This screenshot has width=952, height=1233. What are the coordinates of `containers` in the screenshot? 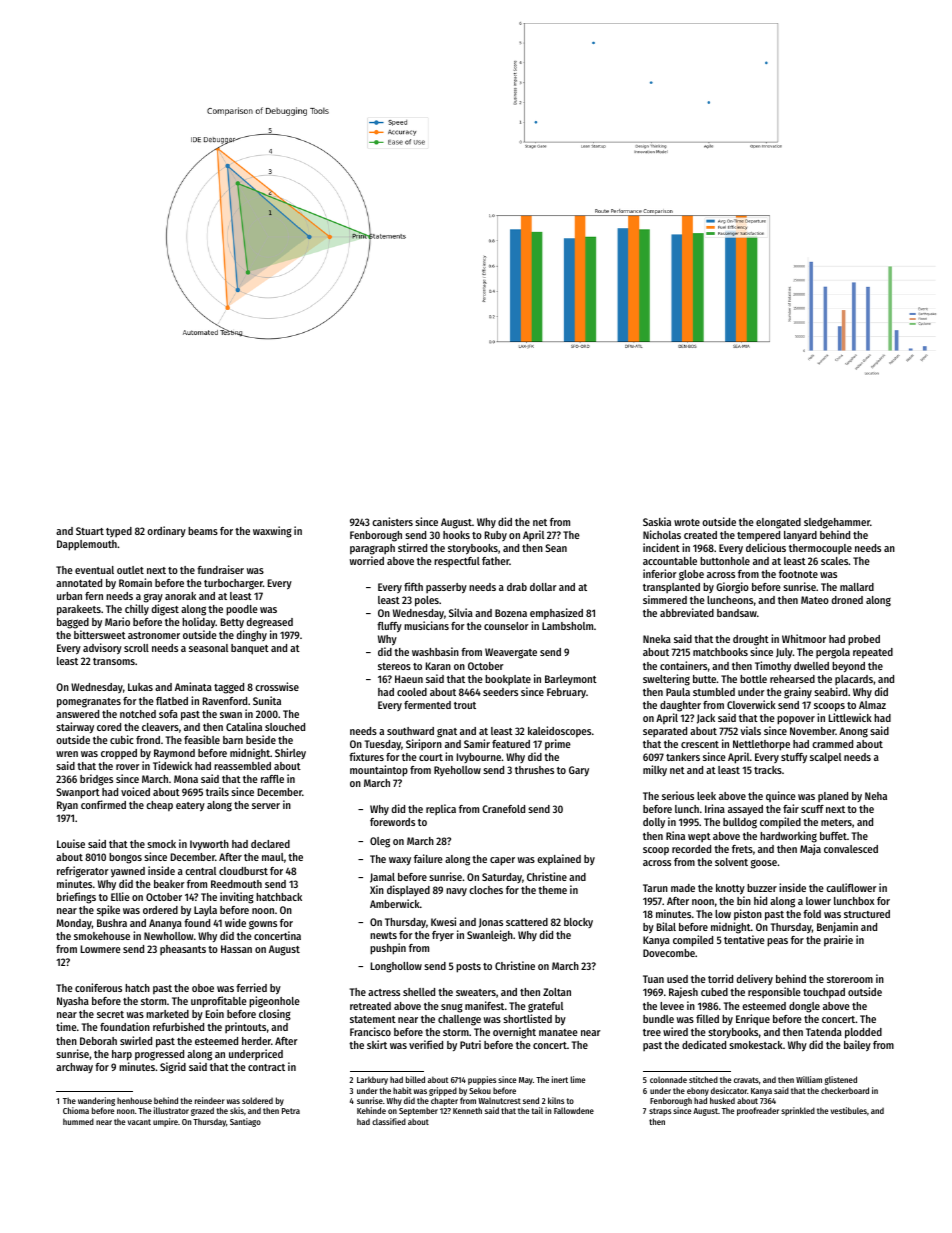 It's located at (683, 665).
